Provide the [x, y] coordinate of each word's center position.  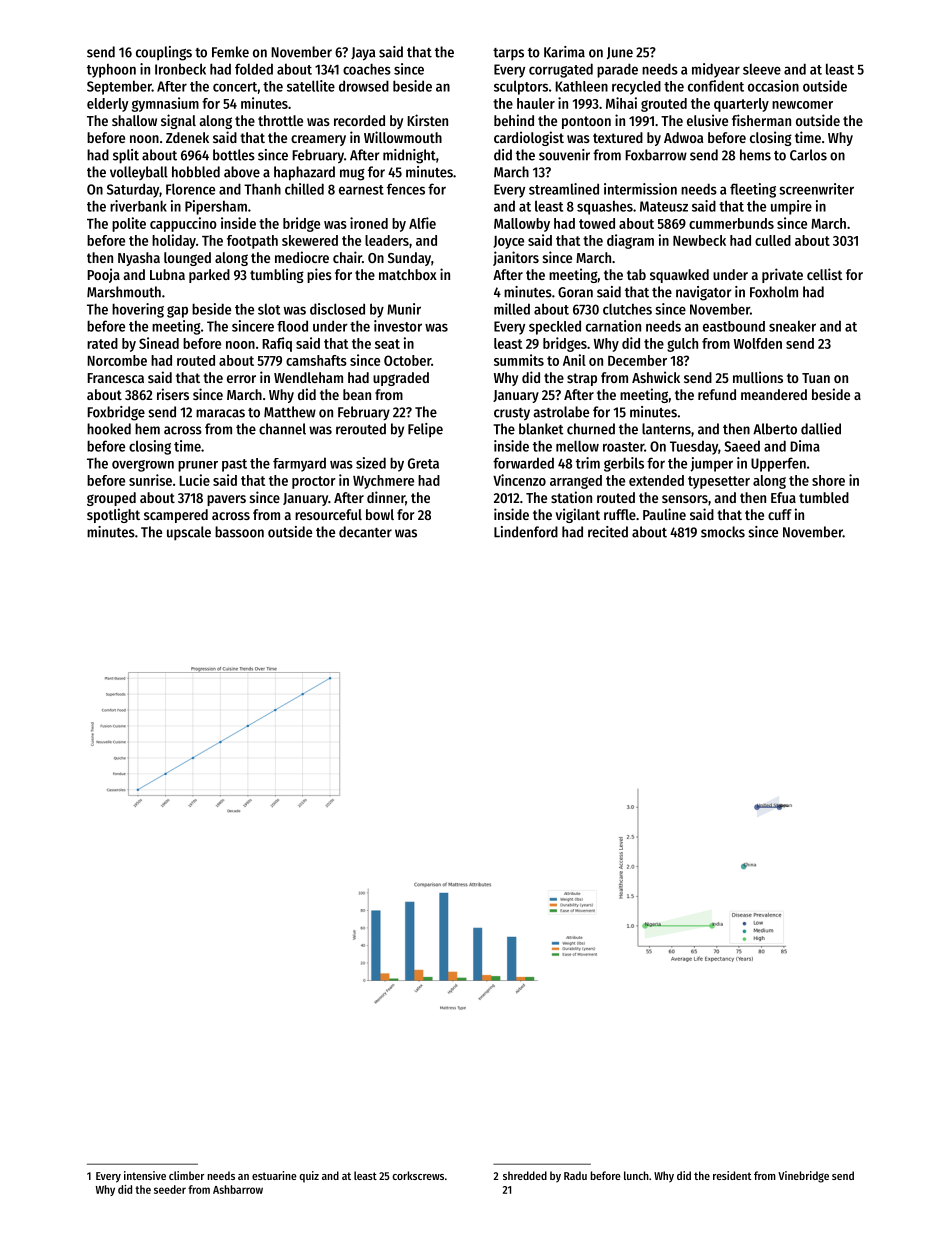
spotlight [113, 515]
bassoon [239, 532]
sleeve [762, 69]
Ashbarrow [238, 1189]
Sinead [159, 343]
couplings [164, 53]
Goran [575, 292]
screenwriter [816, 189]
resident [732, 1175]
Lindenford [526, 532]
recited [608, 532]
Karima [564, 52]
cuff [780, 514]
